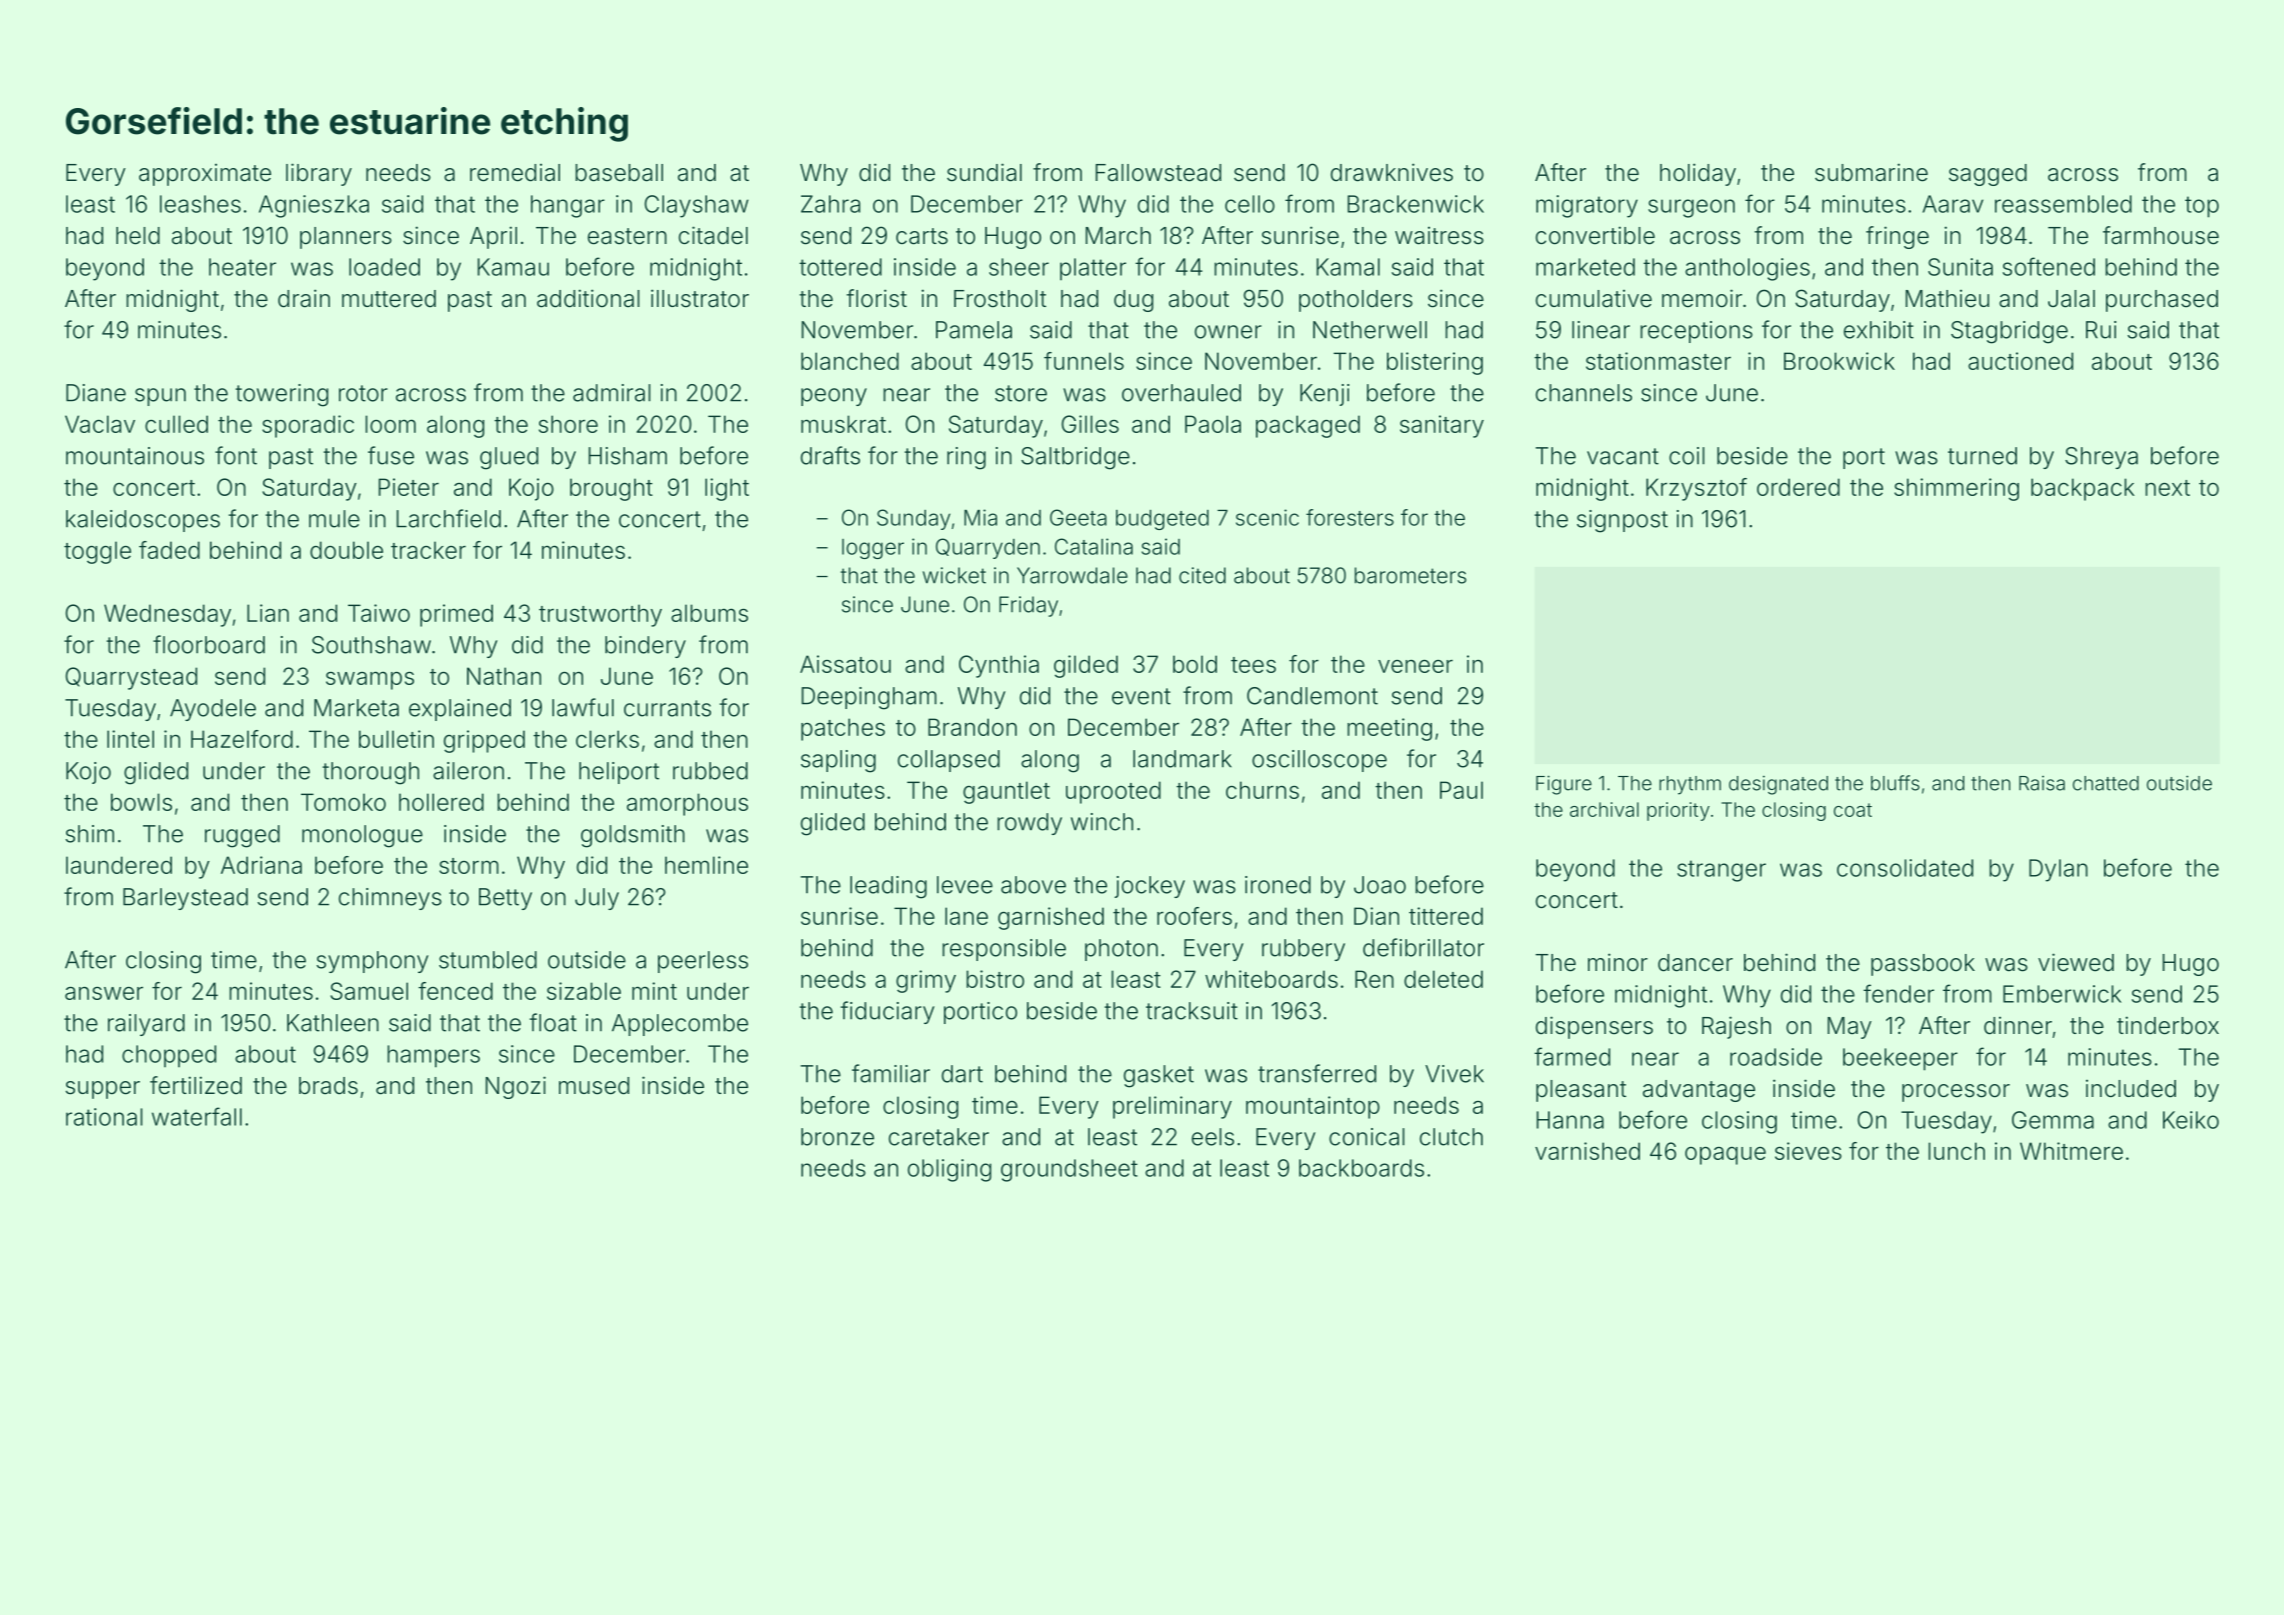 This document has width=2284, height=1615. What do you see at coordinates (138, 236) in the document?
I see `held` at bounding box center [138, 236].
